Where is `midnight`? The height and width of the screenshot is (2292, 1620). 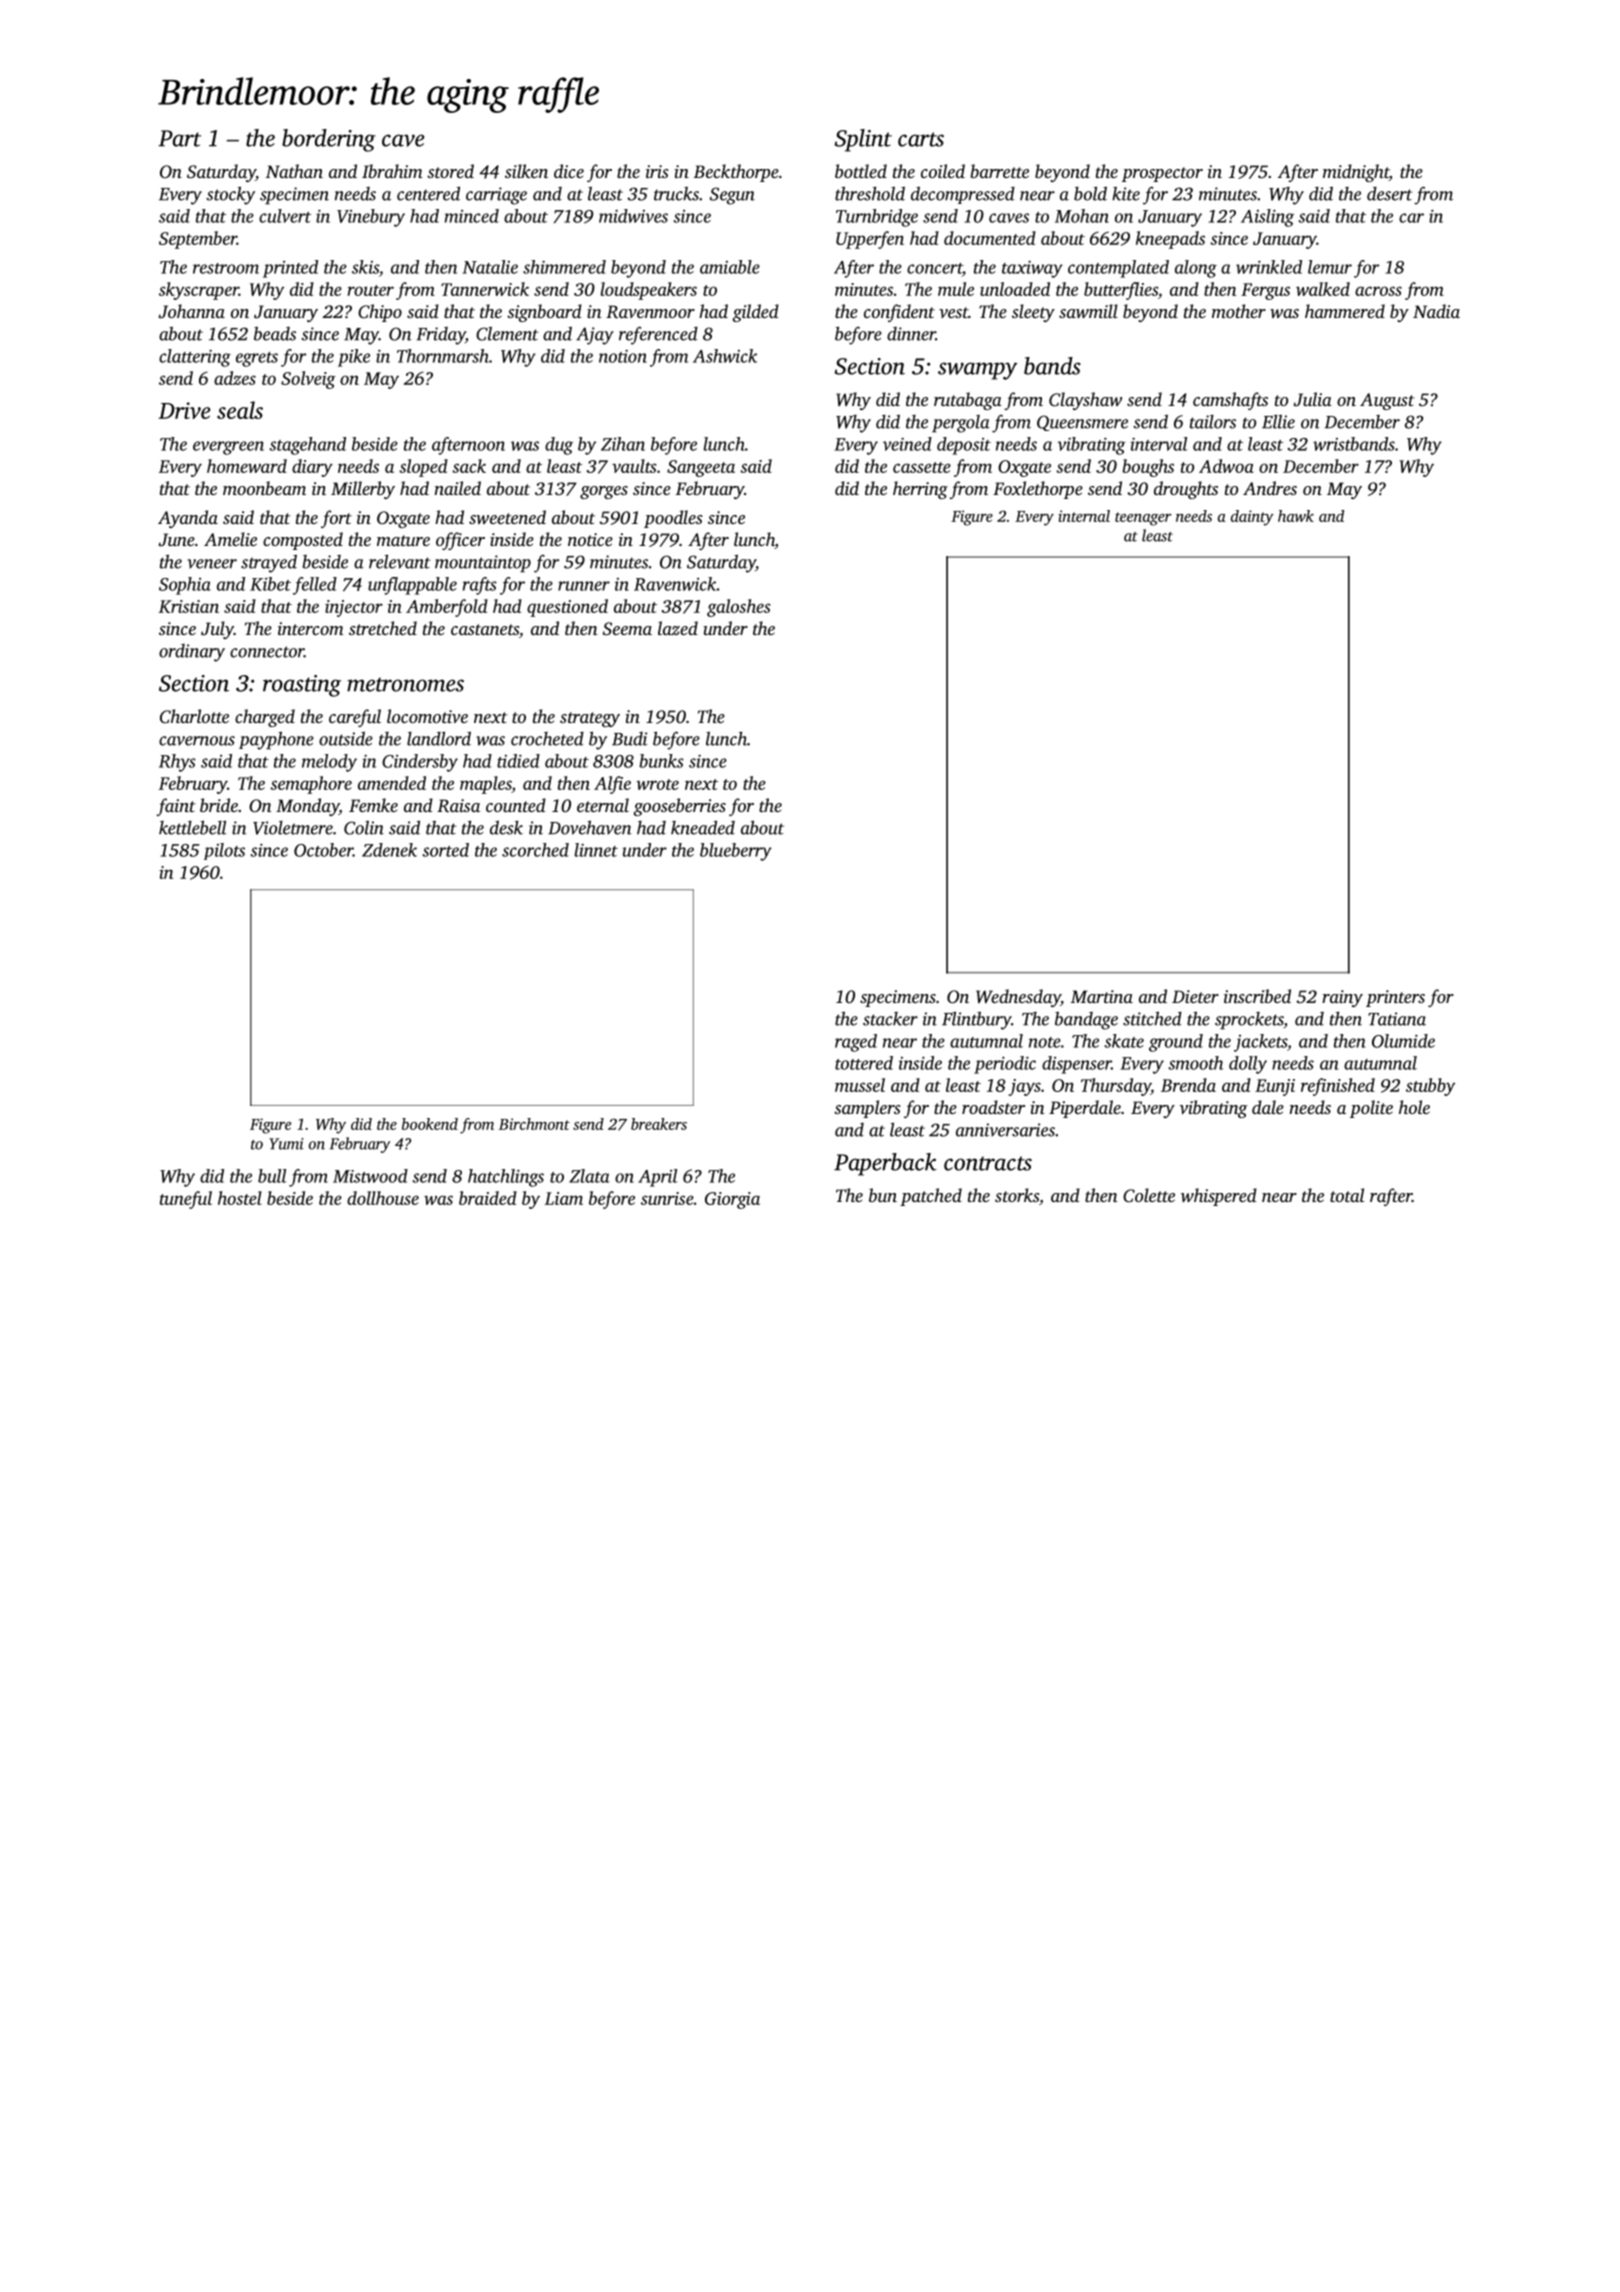
midnight is located at coordinates (1356, 173).
